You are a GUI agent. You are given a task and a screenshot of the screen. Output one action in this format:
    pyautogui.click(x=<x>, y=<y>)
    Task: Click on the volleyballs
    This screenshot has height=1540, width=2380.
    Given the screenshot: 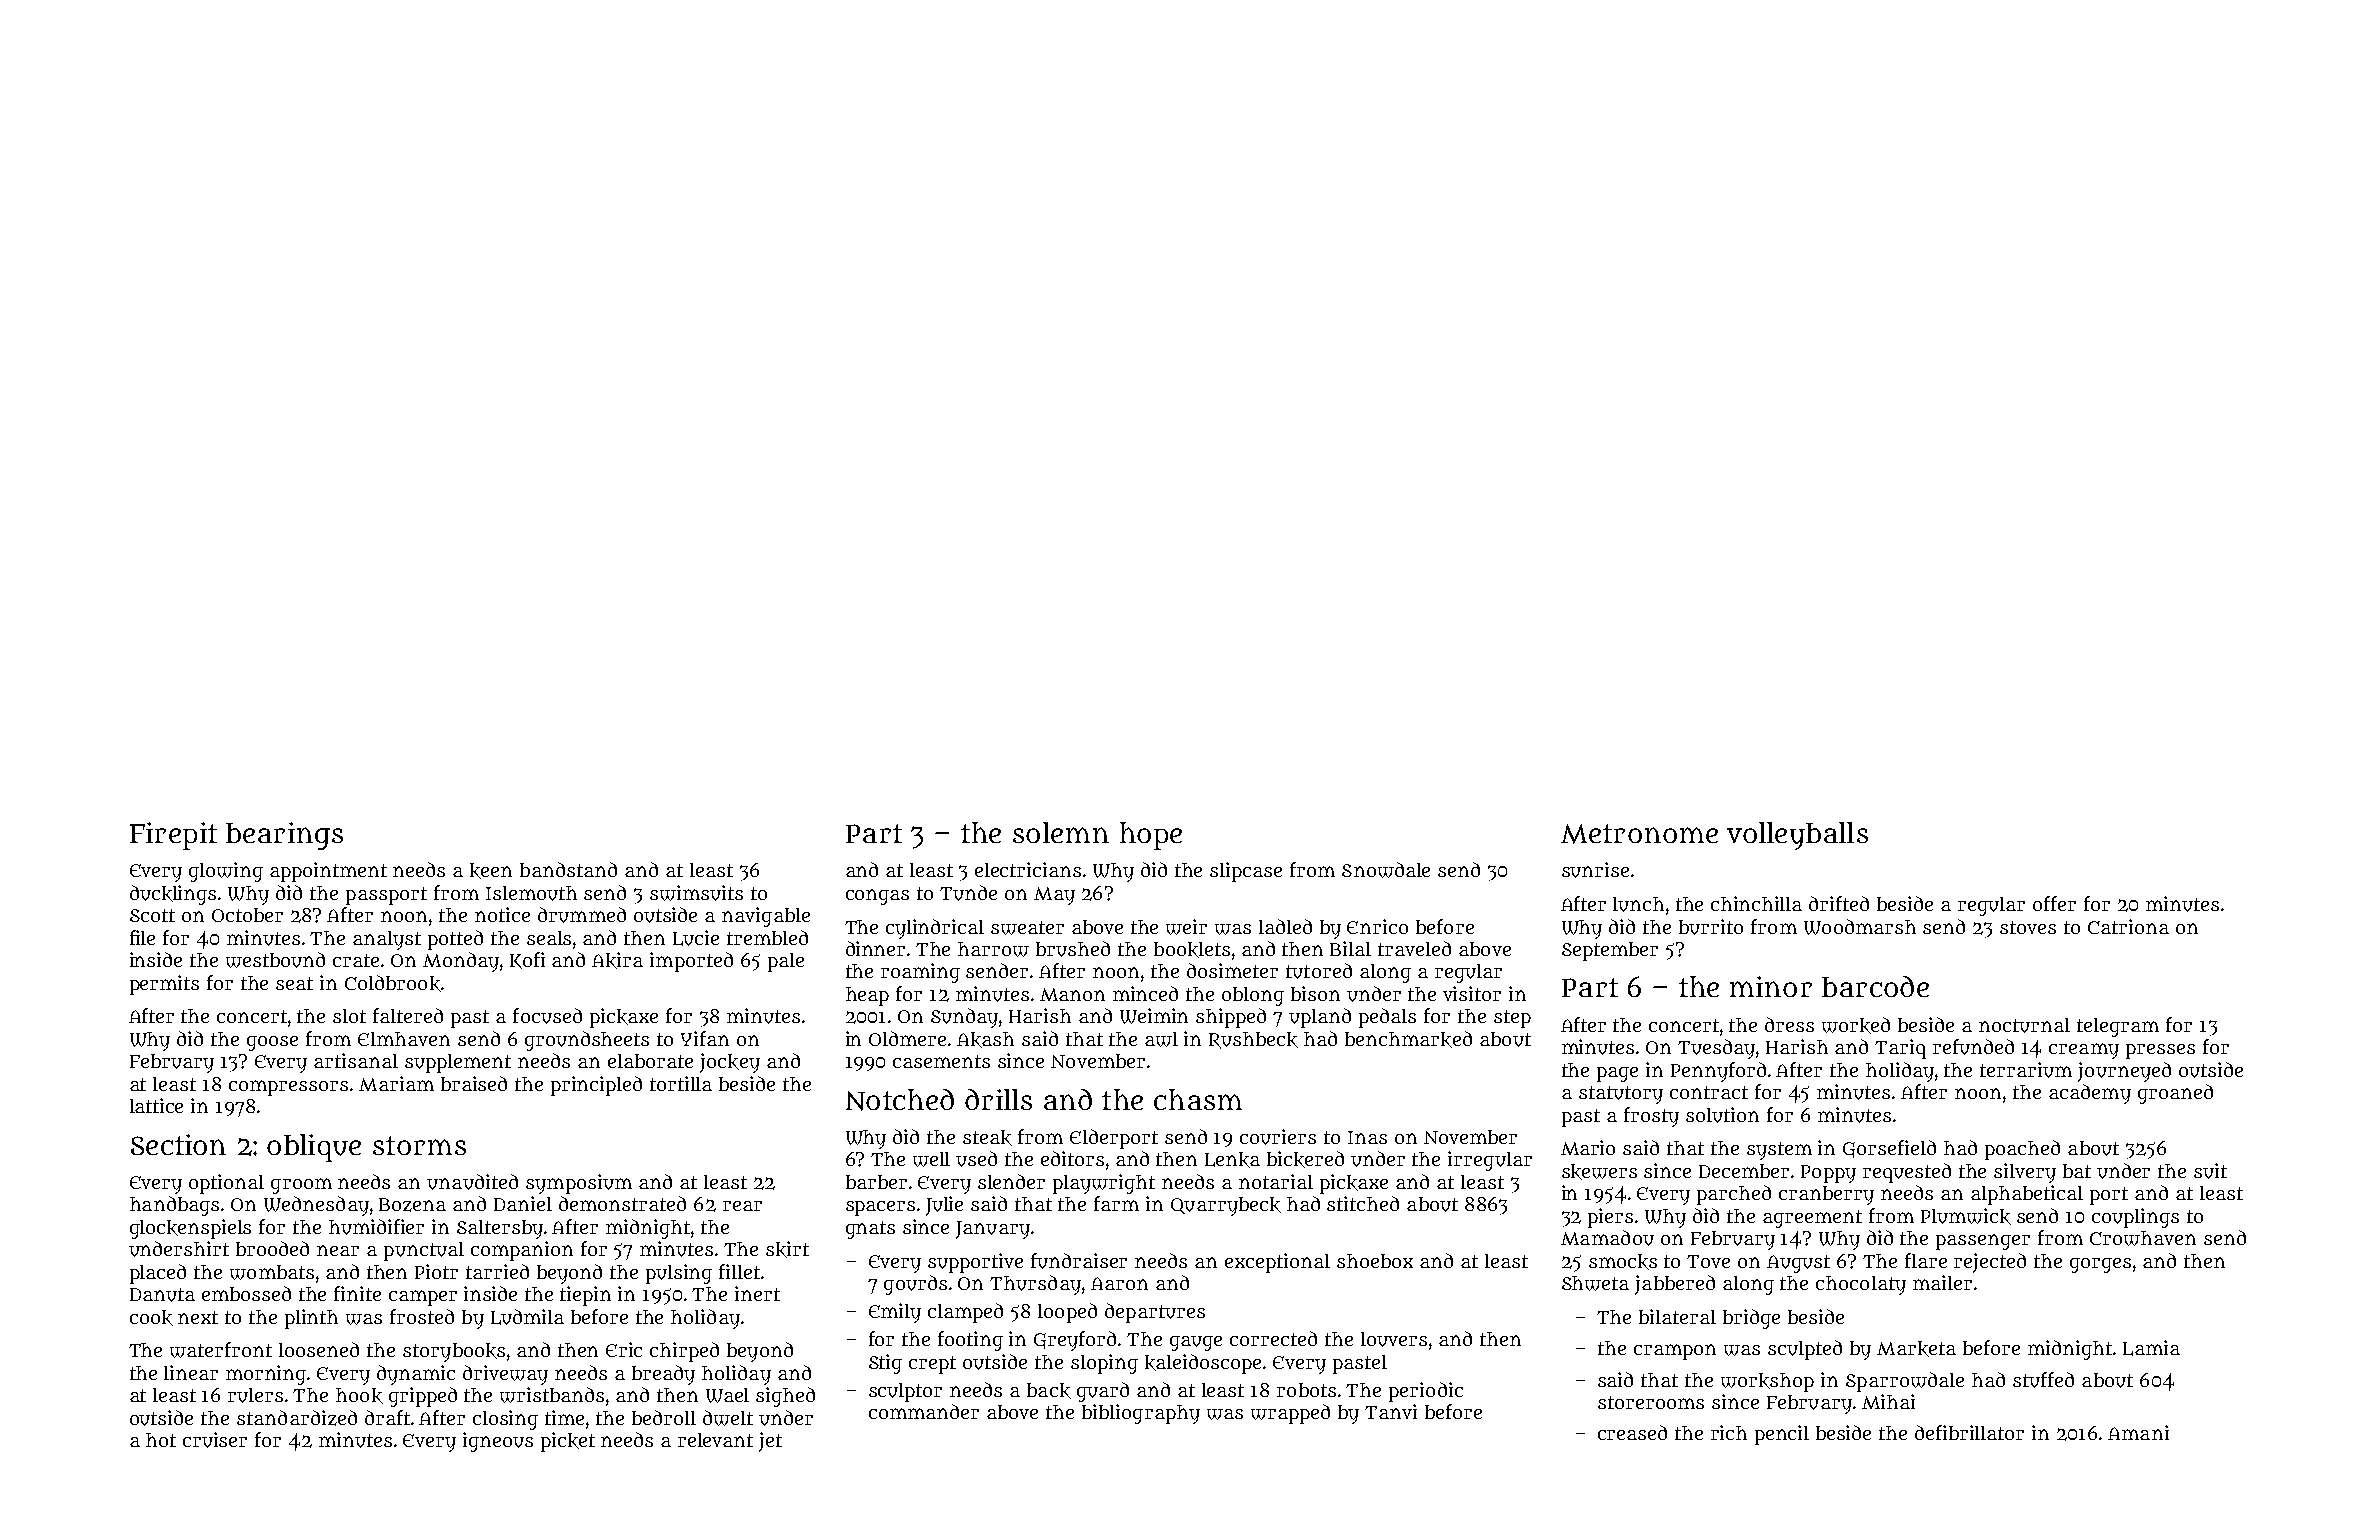 What is the action you would take?
    pyautogui.click(x=1797, y=836)
